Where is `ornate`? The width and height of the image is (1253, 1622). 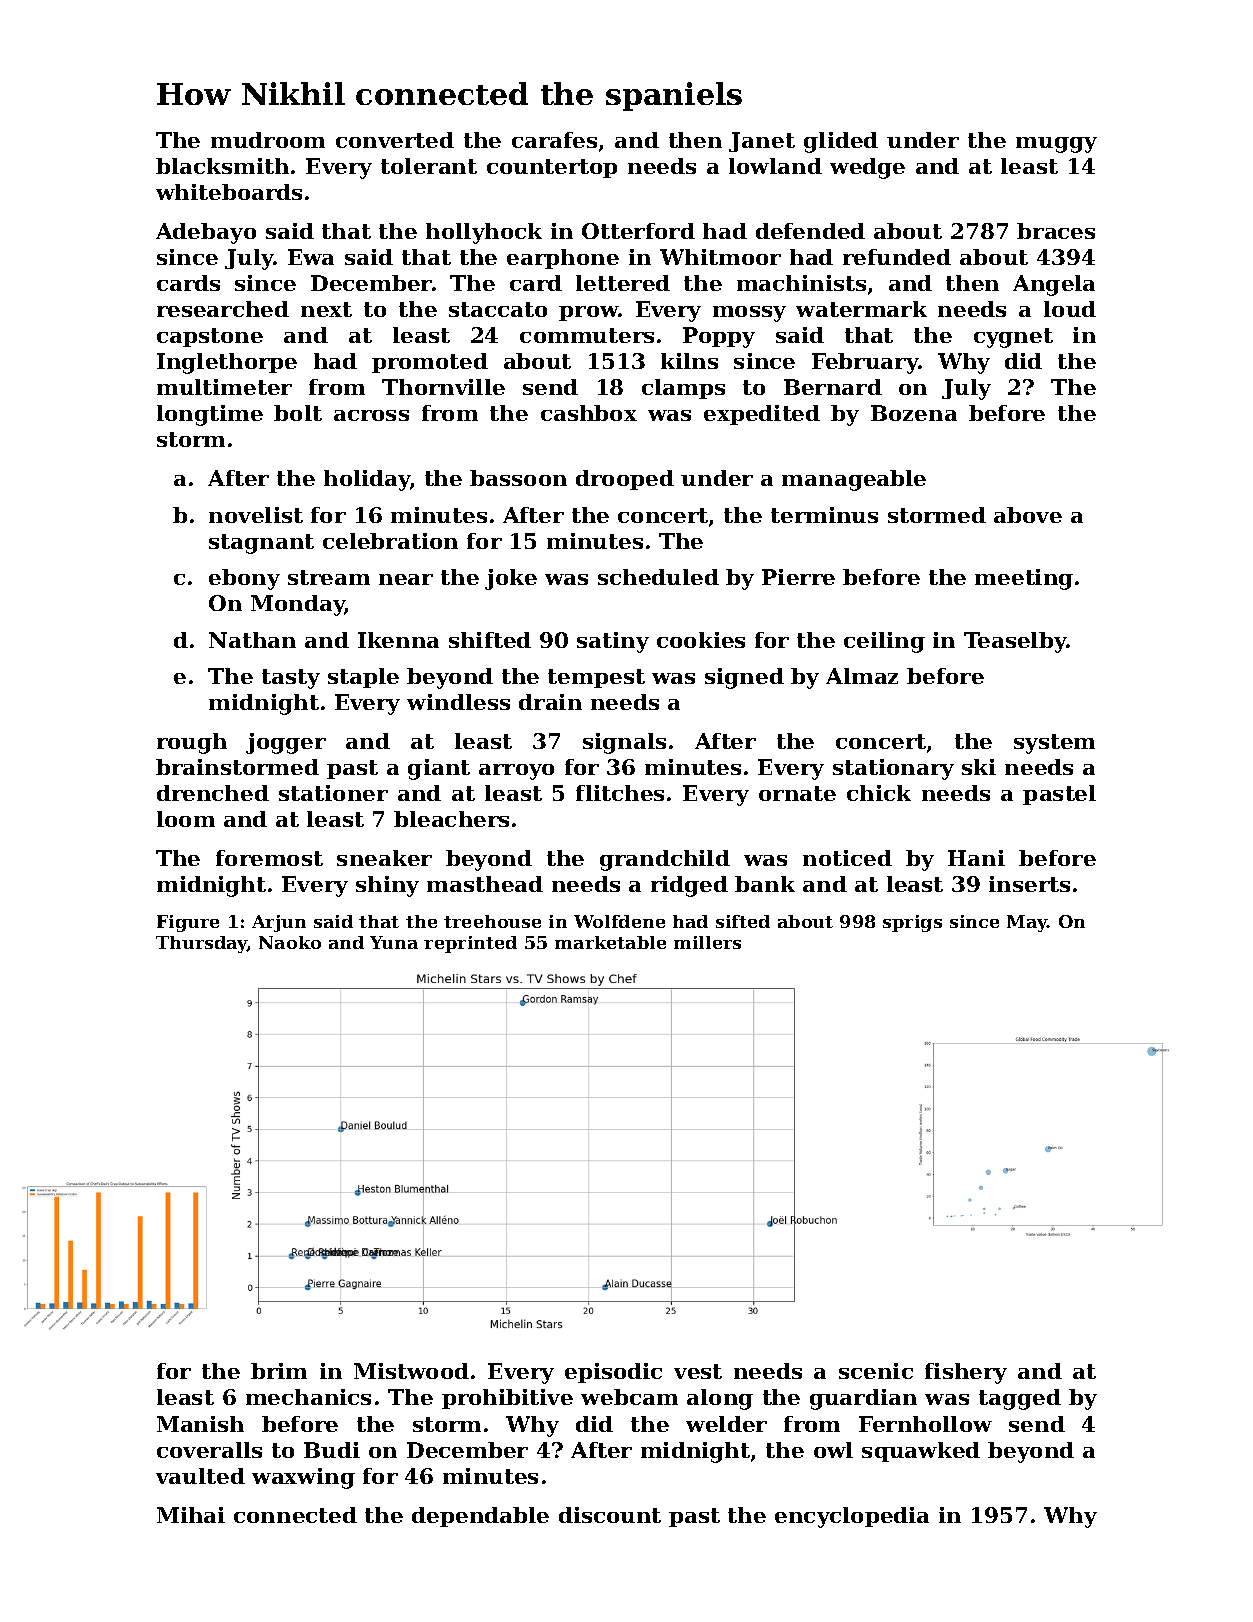
ornate is located at coordinates (797, 793).
